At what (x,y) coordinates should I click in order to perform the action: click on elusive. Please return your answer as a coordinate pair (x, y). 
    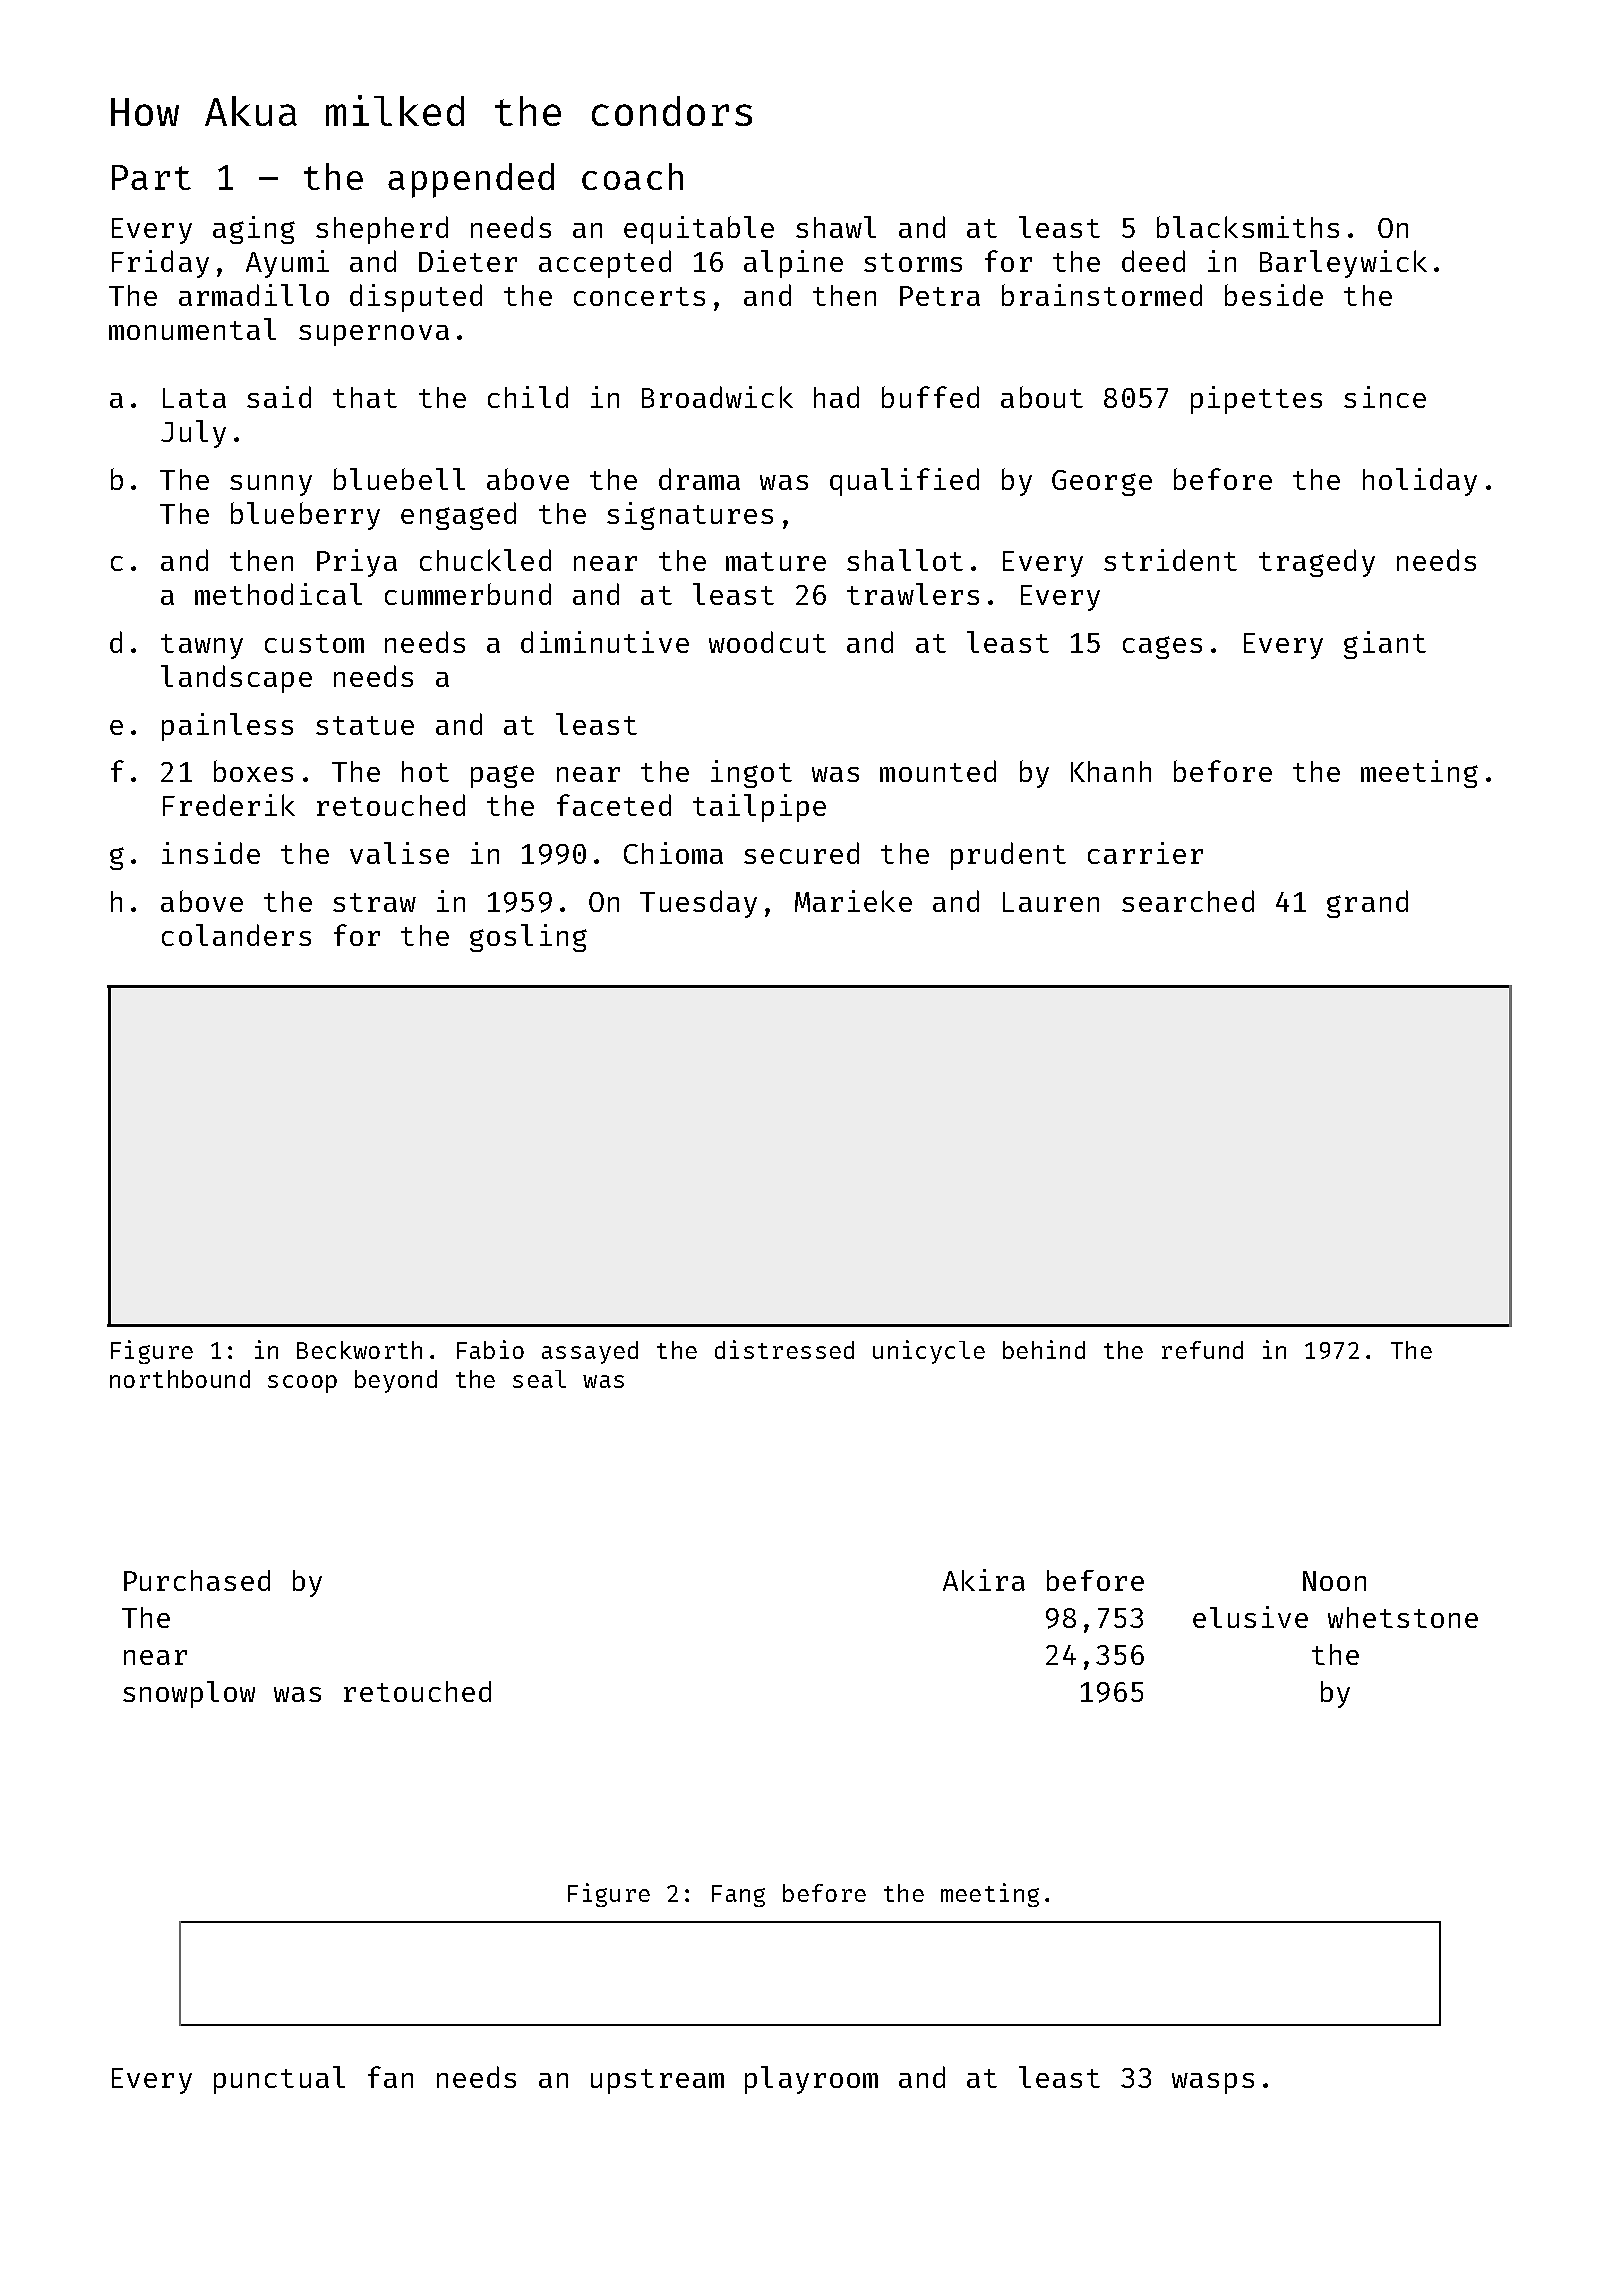
    Looking at the image, I should click on (1250, 1617).
